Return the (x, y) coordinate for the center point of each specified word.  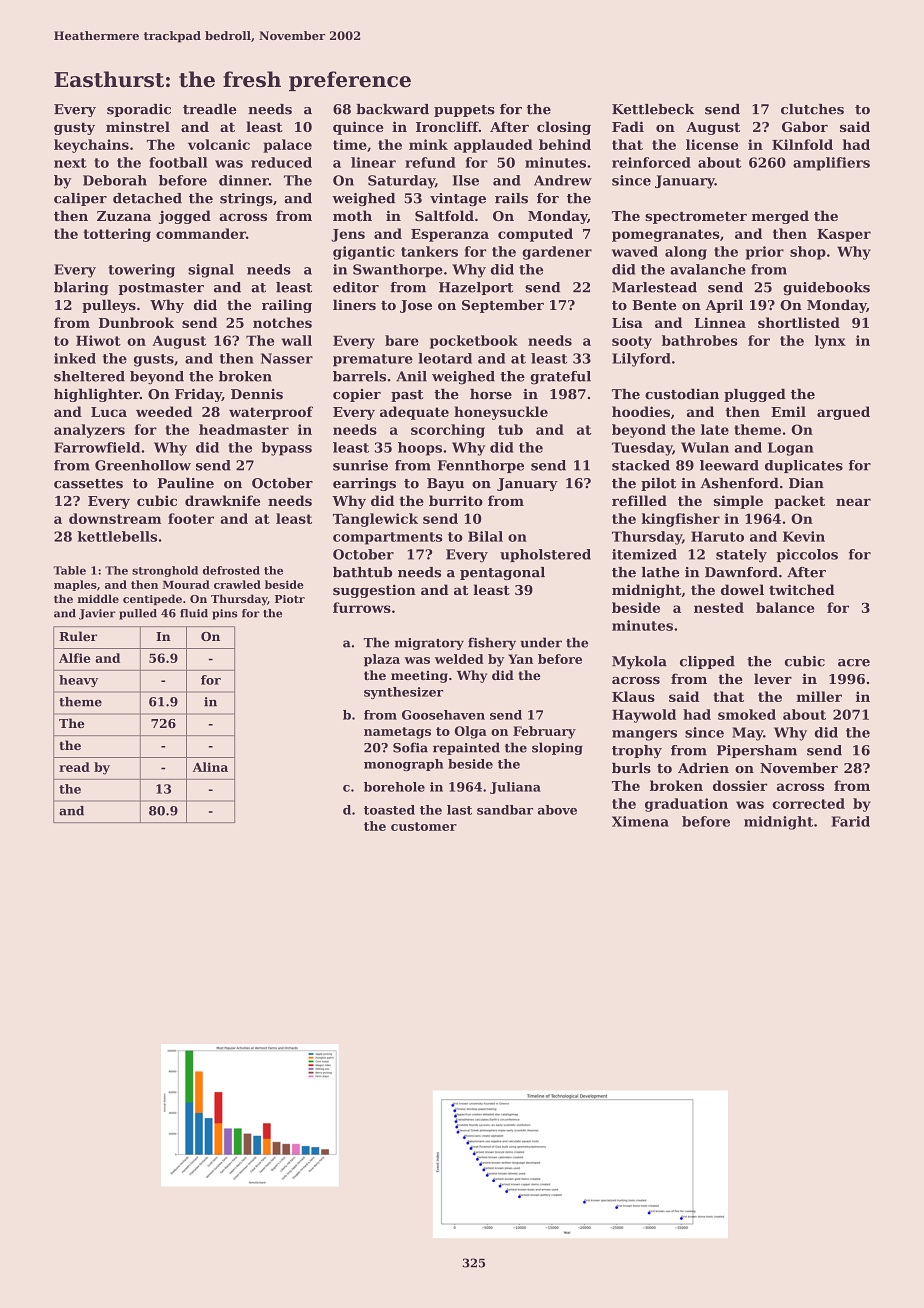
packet (799, 502)
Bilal (485, 536)
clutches (812, 109)
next (70, 163)
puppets (464, 111)
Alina (210, 767)
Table (69, 570)
